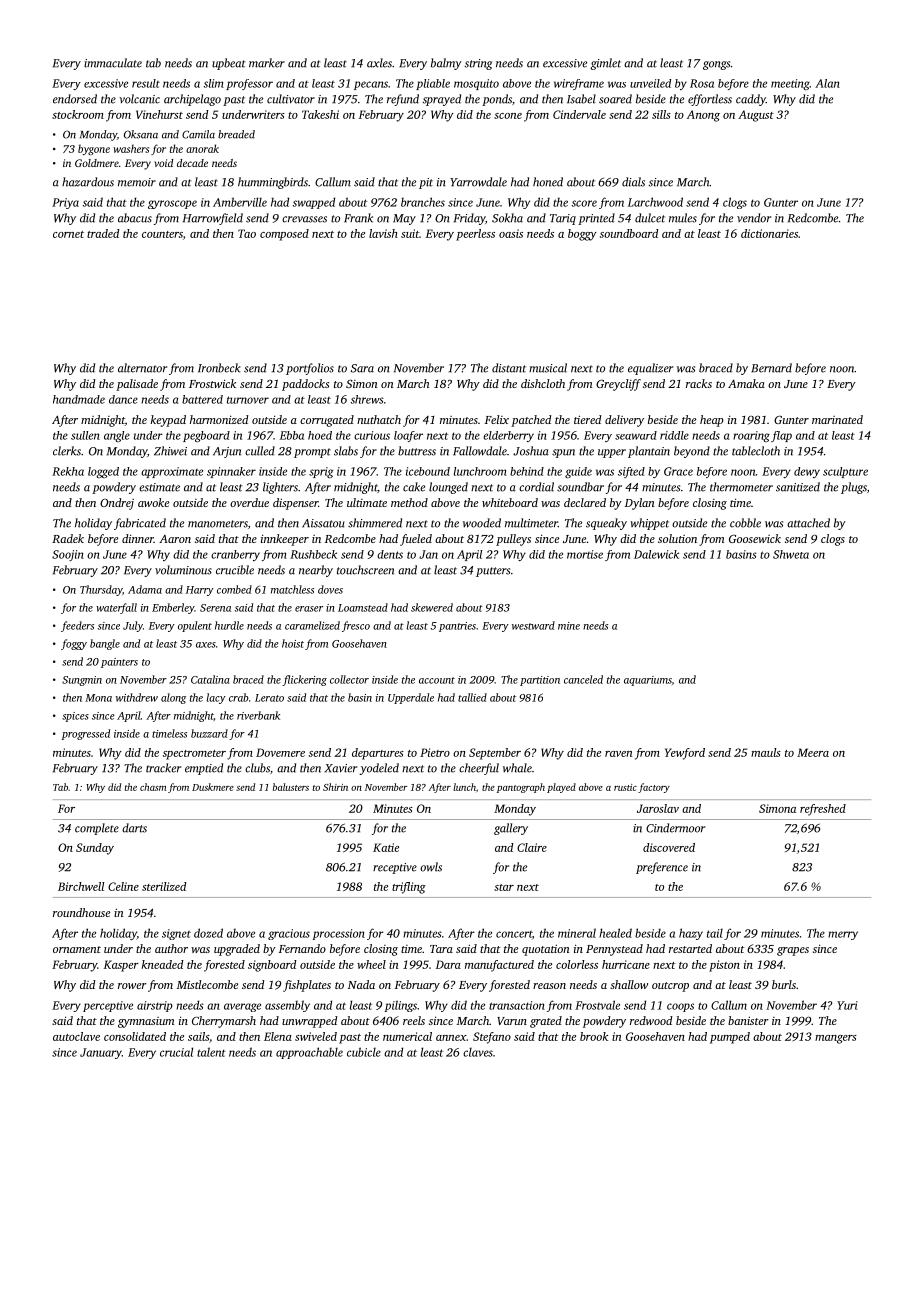  What do you see at coordinates (685, 754) in the document?
I see `Yewford` at bounding box center [685, 754].
